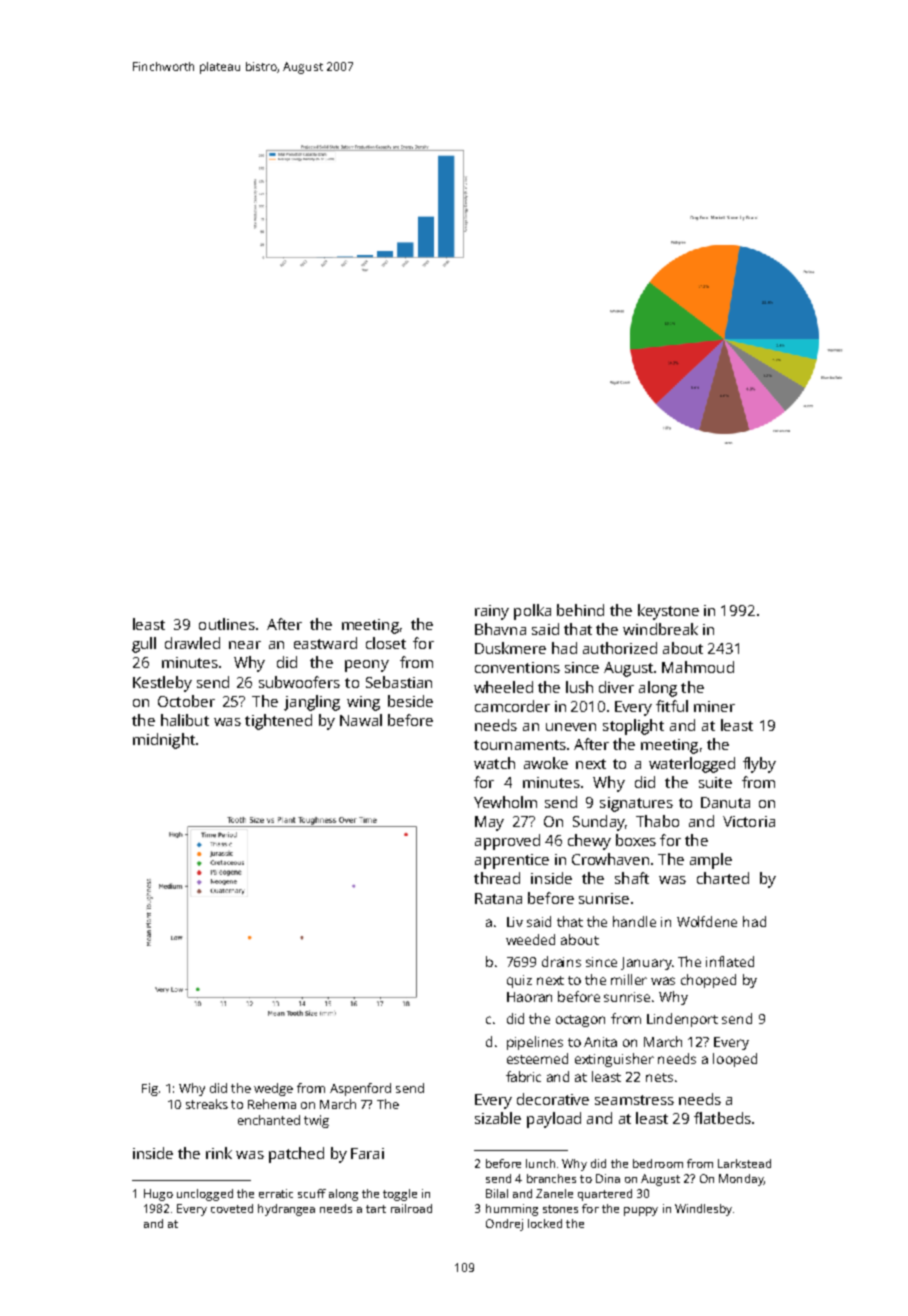 This screenshot has height=1316, width=908. Describe the element at coordinates (505, 802) in the screenshot. I see `Yewholm` at that location.
